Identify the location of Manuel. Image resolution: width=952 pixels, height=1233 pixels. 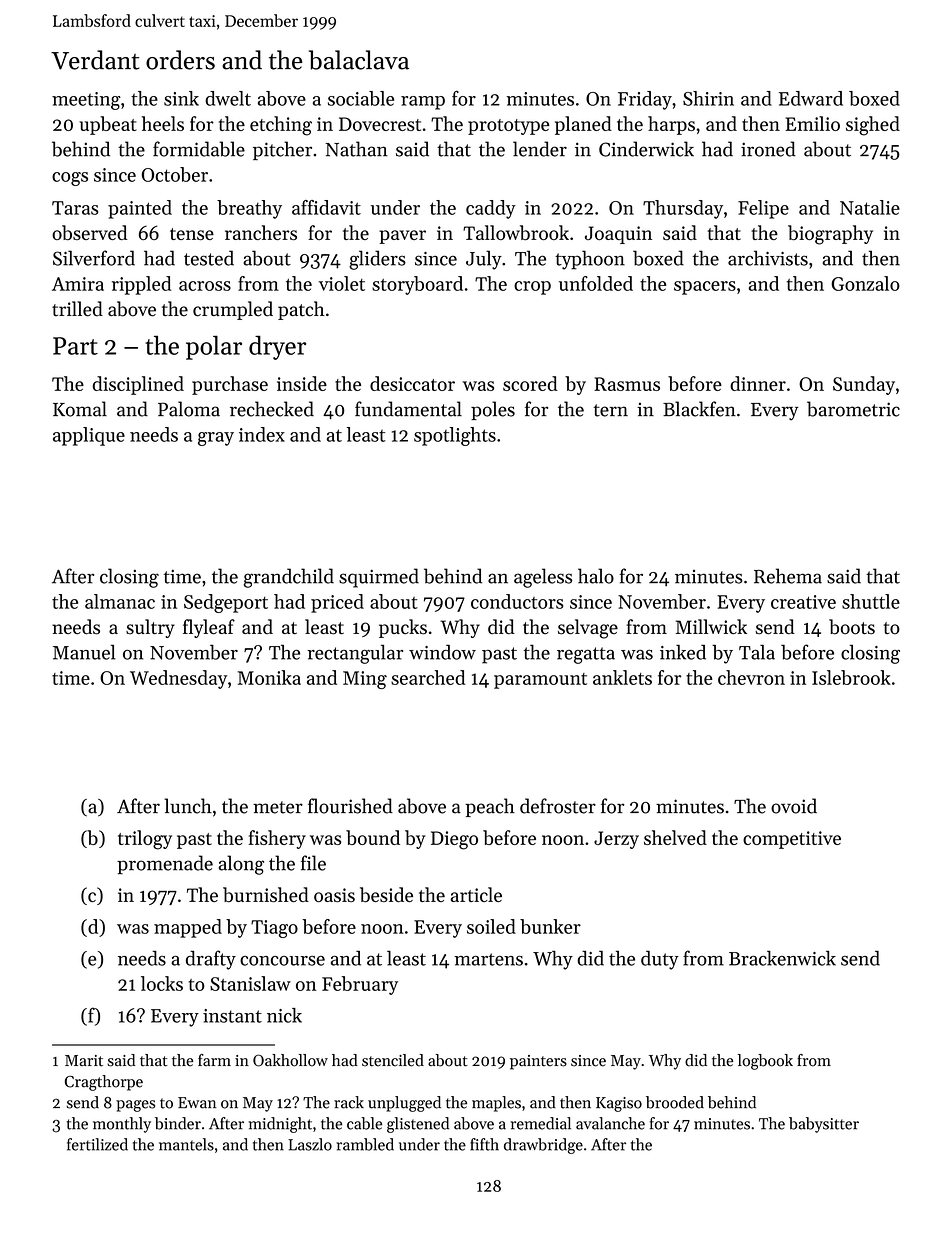
(84, 652).
